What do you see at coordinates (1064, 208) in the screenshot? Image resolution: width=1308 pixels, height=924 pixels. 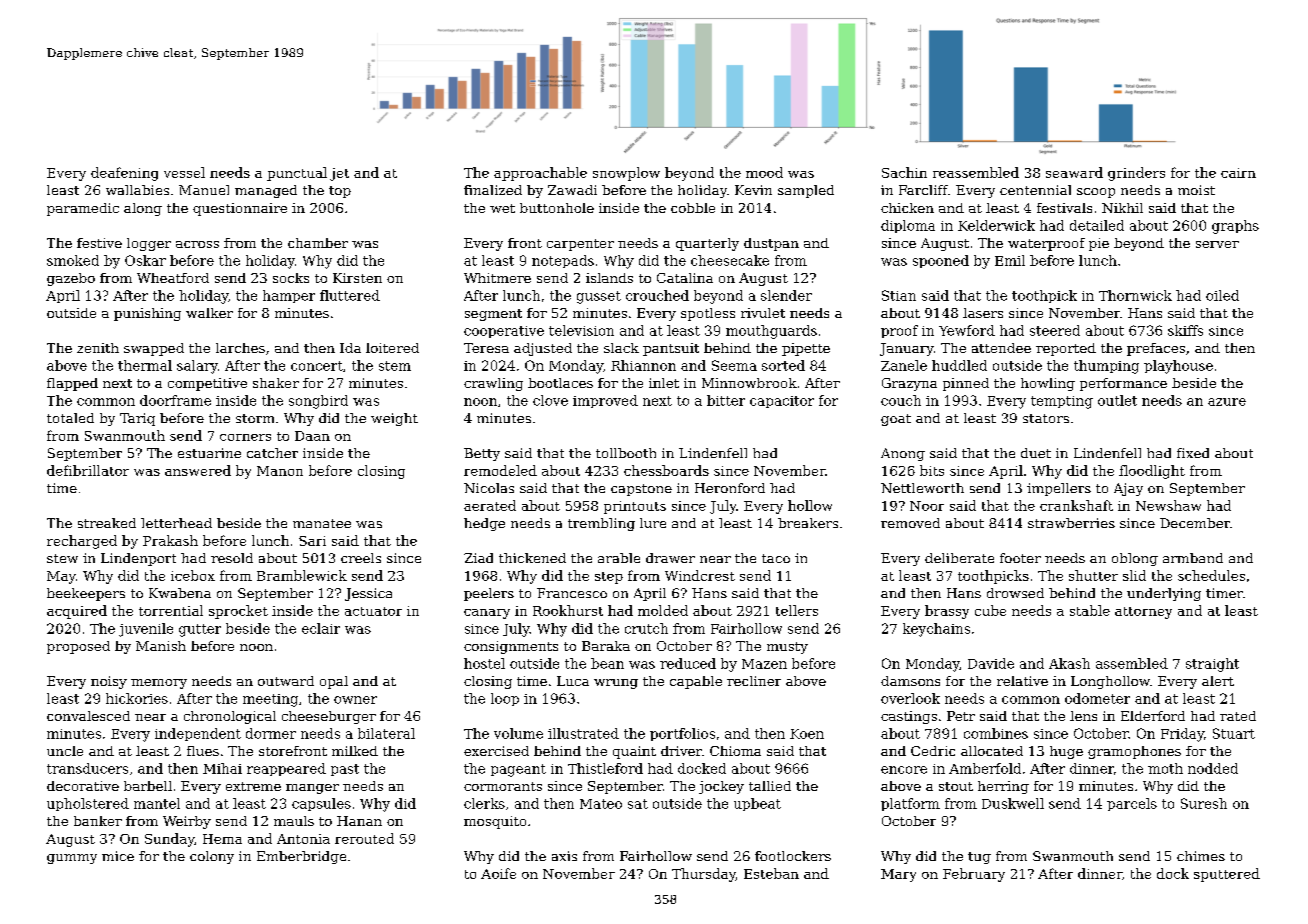 I see `festivals` at bounding box center [1064, 208].
